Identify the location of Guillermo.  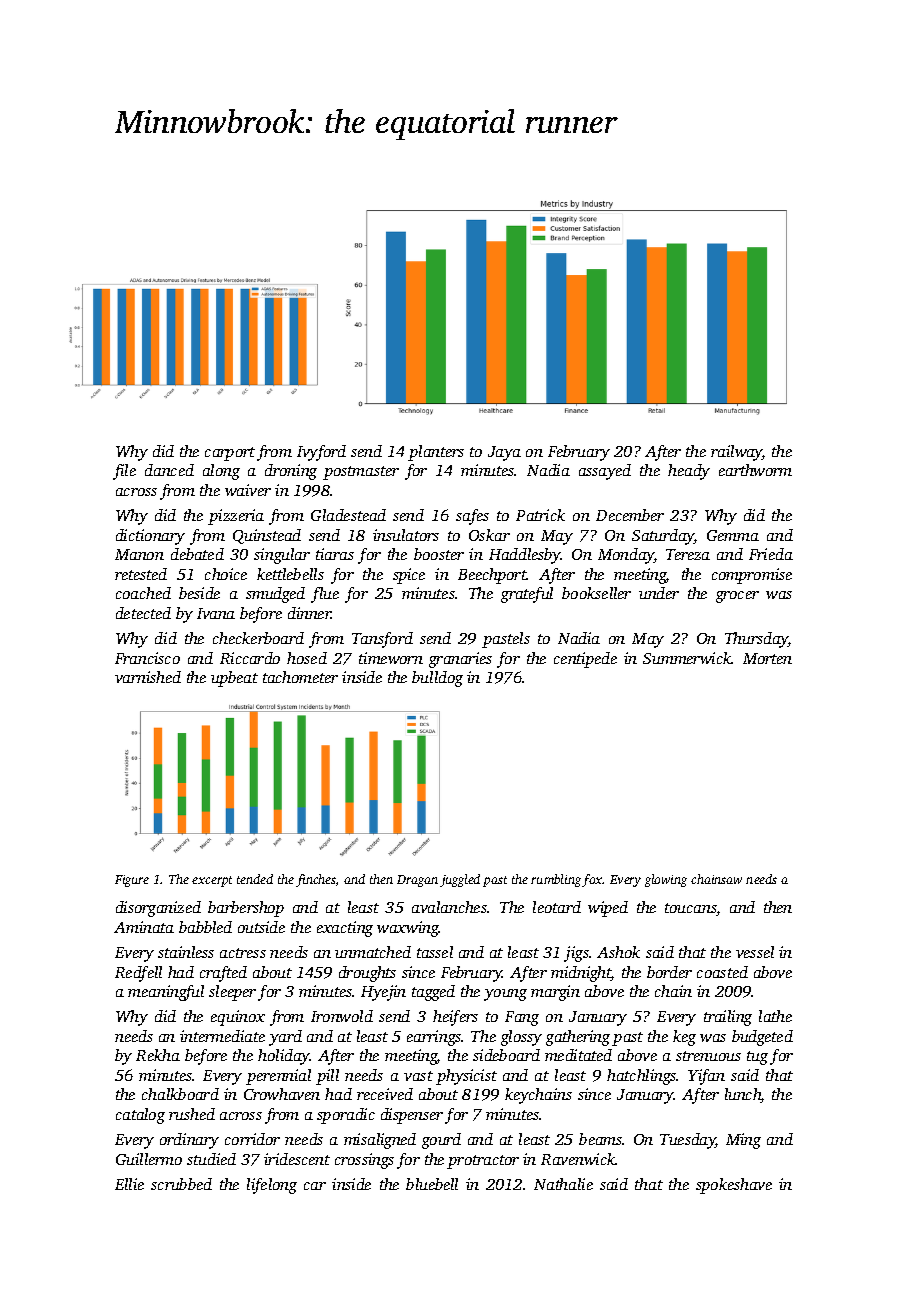
(149, 1159).
